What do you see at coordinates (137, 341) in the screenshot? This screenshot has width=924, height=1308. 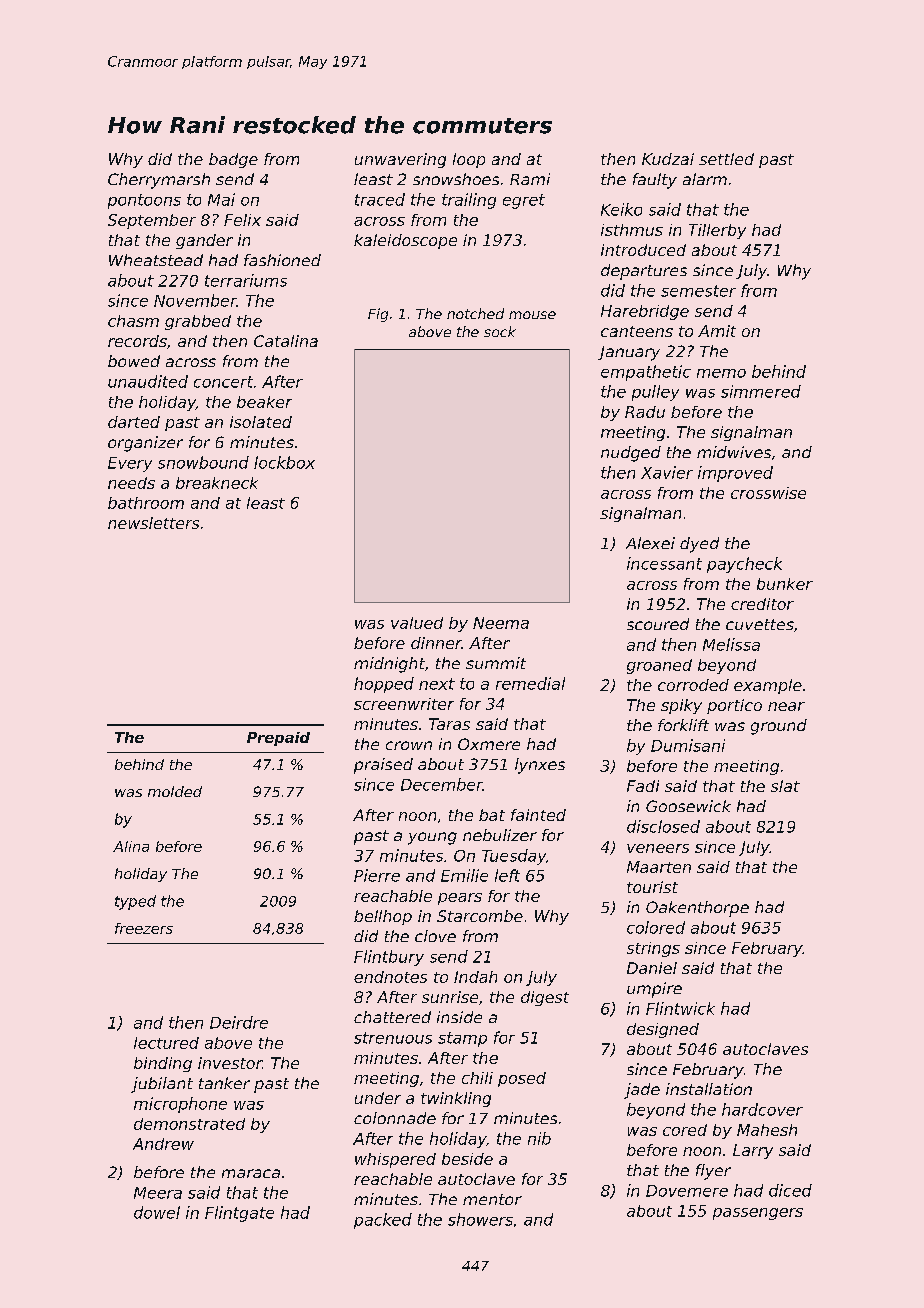 I see `records` at bounding box center [137, 341].
